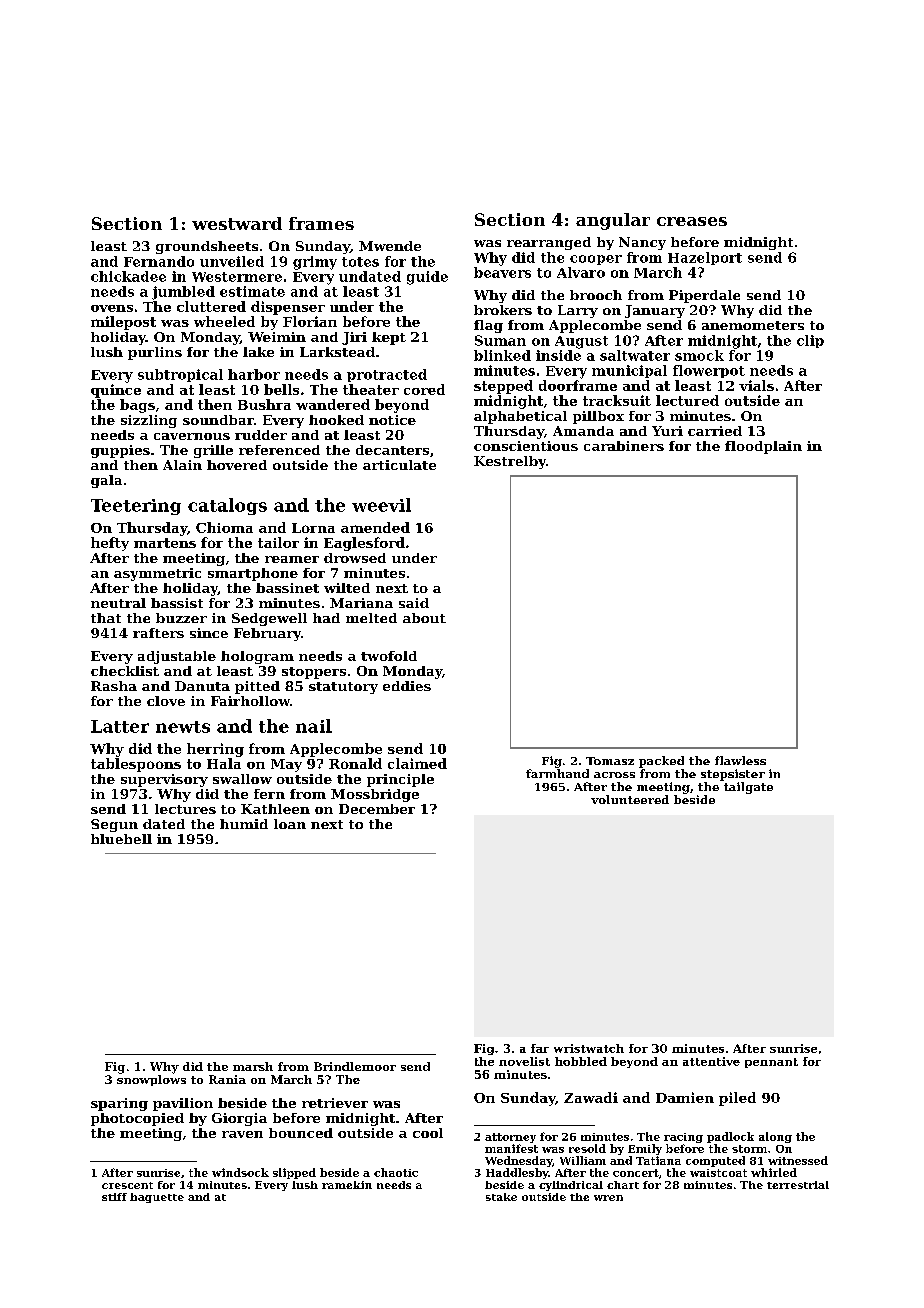 The height and width of the screenshot is (1308, 924). Describe the element at coordinates (414, 603) in the screenshot. I see `said` at that location.
